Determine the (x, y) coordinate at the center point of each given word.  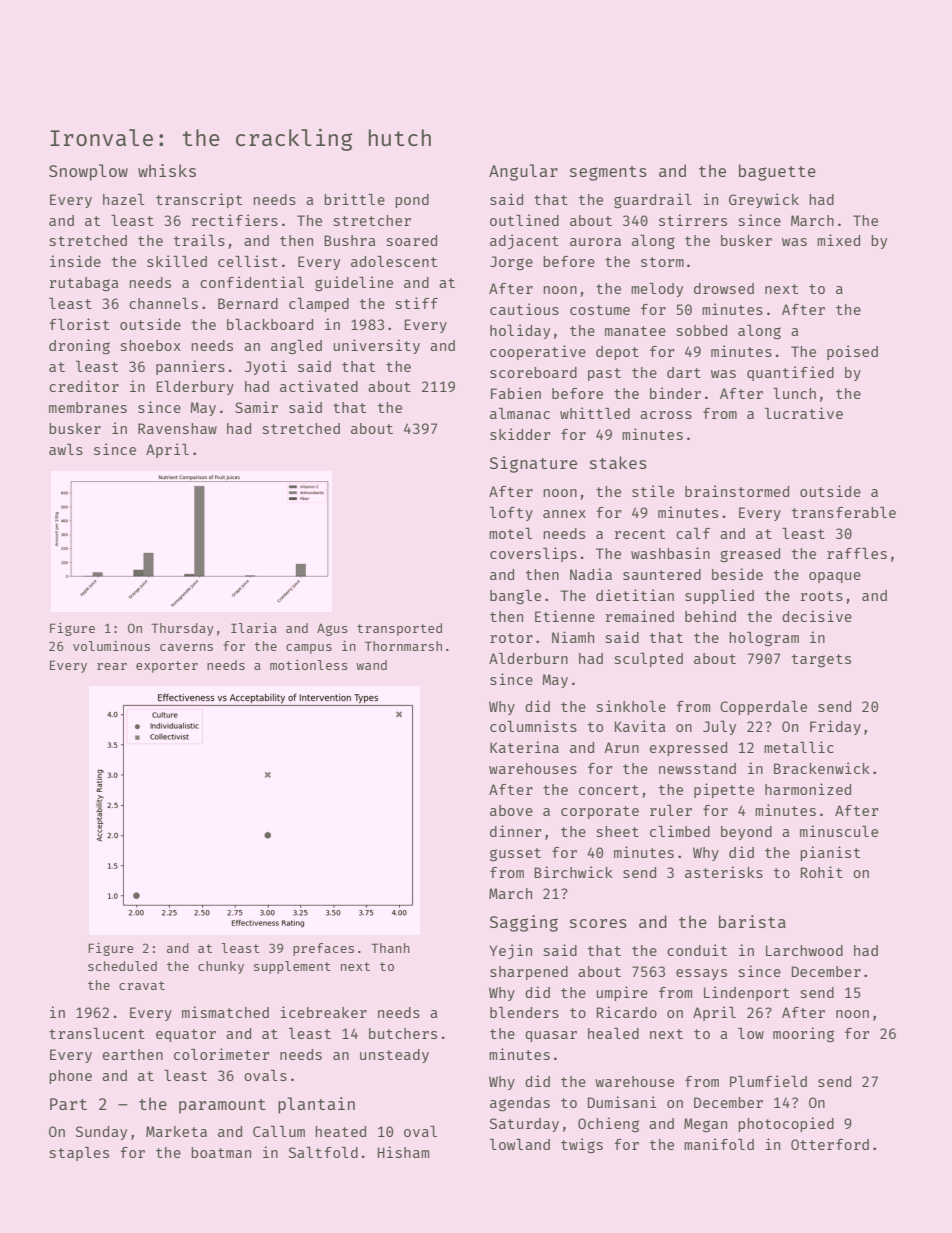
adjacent (524, 241)
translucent (97, 1033)
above (511, 810)
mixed (838, 240)
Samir (256, 407)
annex (564, 514)
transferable (844, 512)
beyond (746, 833)
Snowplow (88, 172)
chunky (221, 967)
